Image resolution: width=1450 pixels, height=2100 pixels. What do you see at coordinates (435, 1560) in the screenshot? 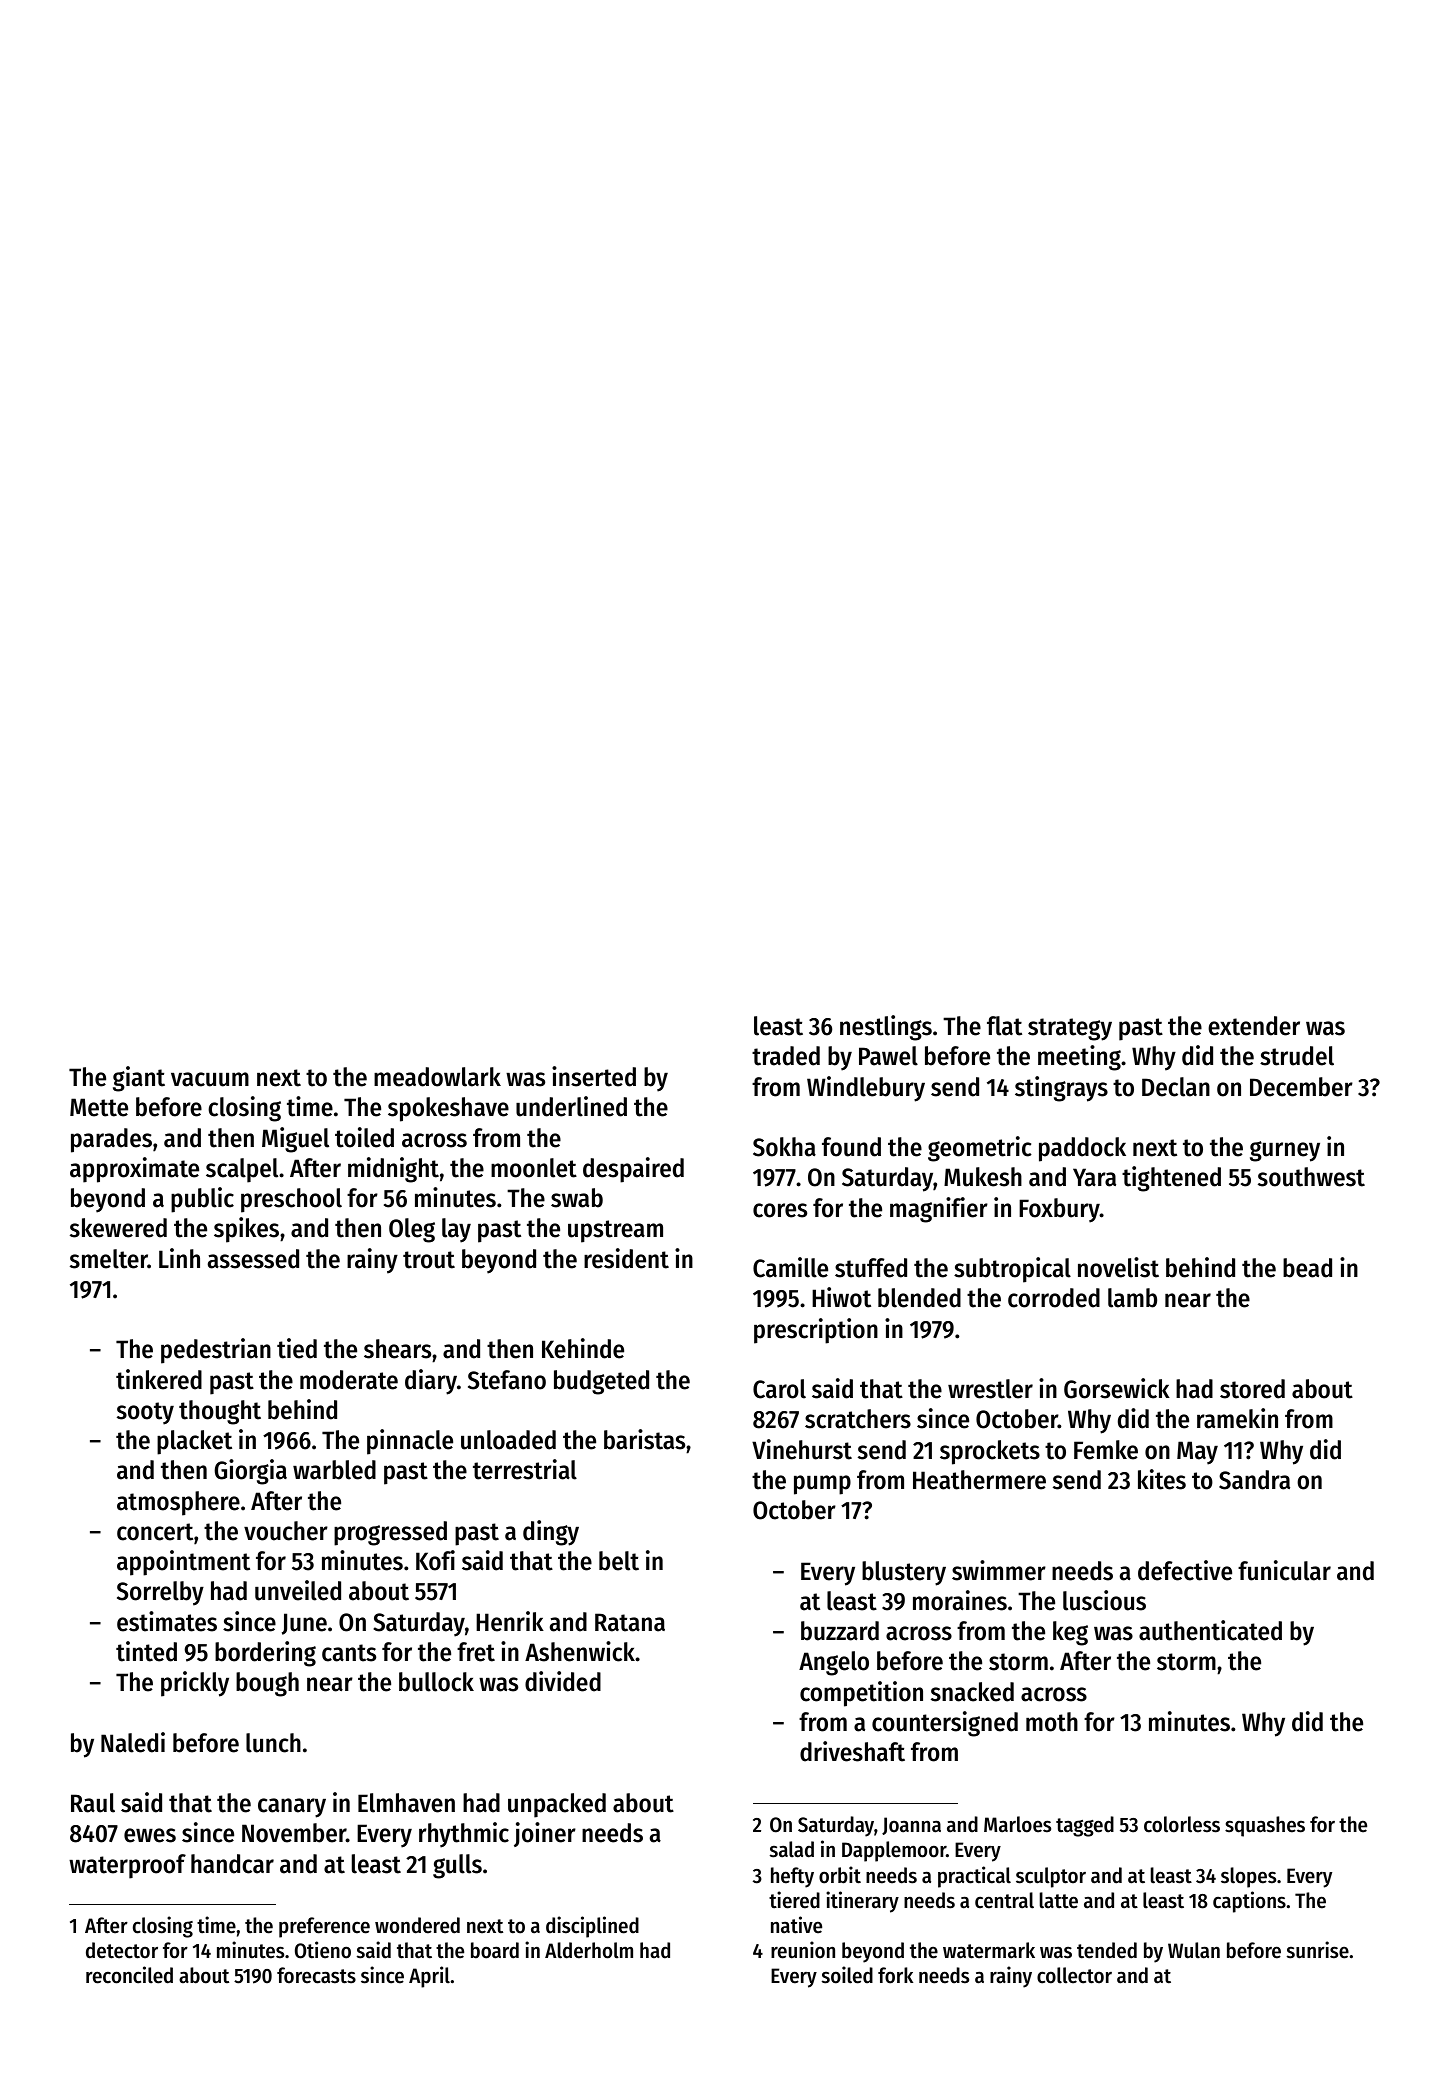
I see `Kofi` at bounding box center [435, 1560].
